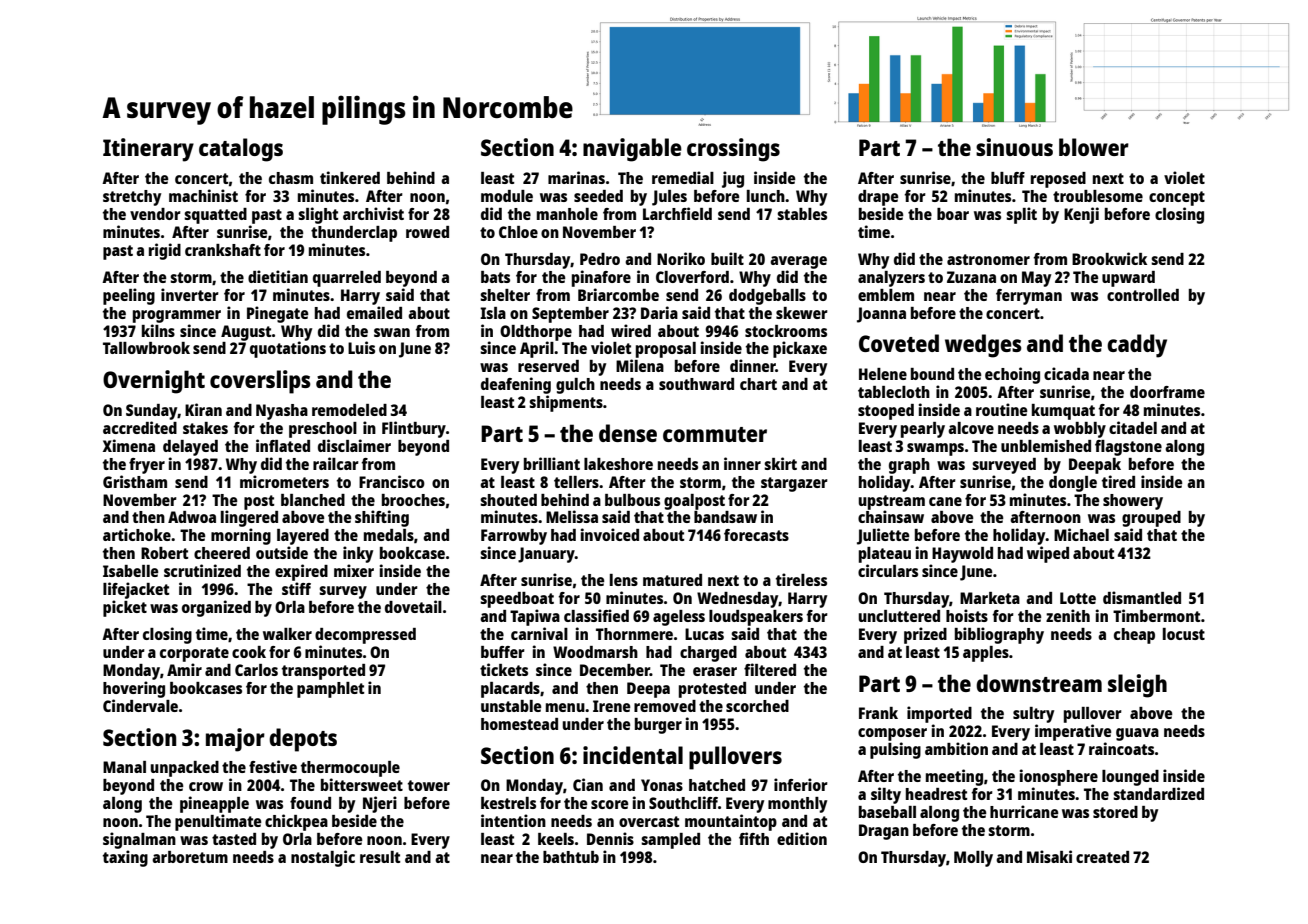  I want to click on navigable, so click(632, 150).
